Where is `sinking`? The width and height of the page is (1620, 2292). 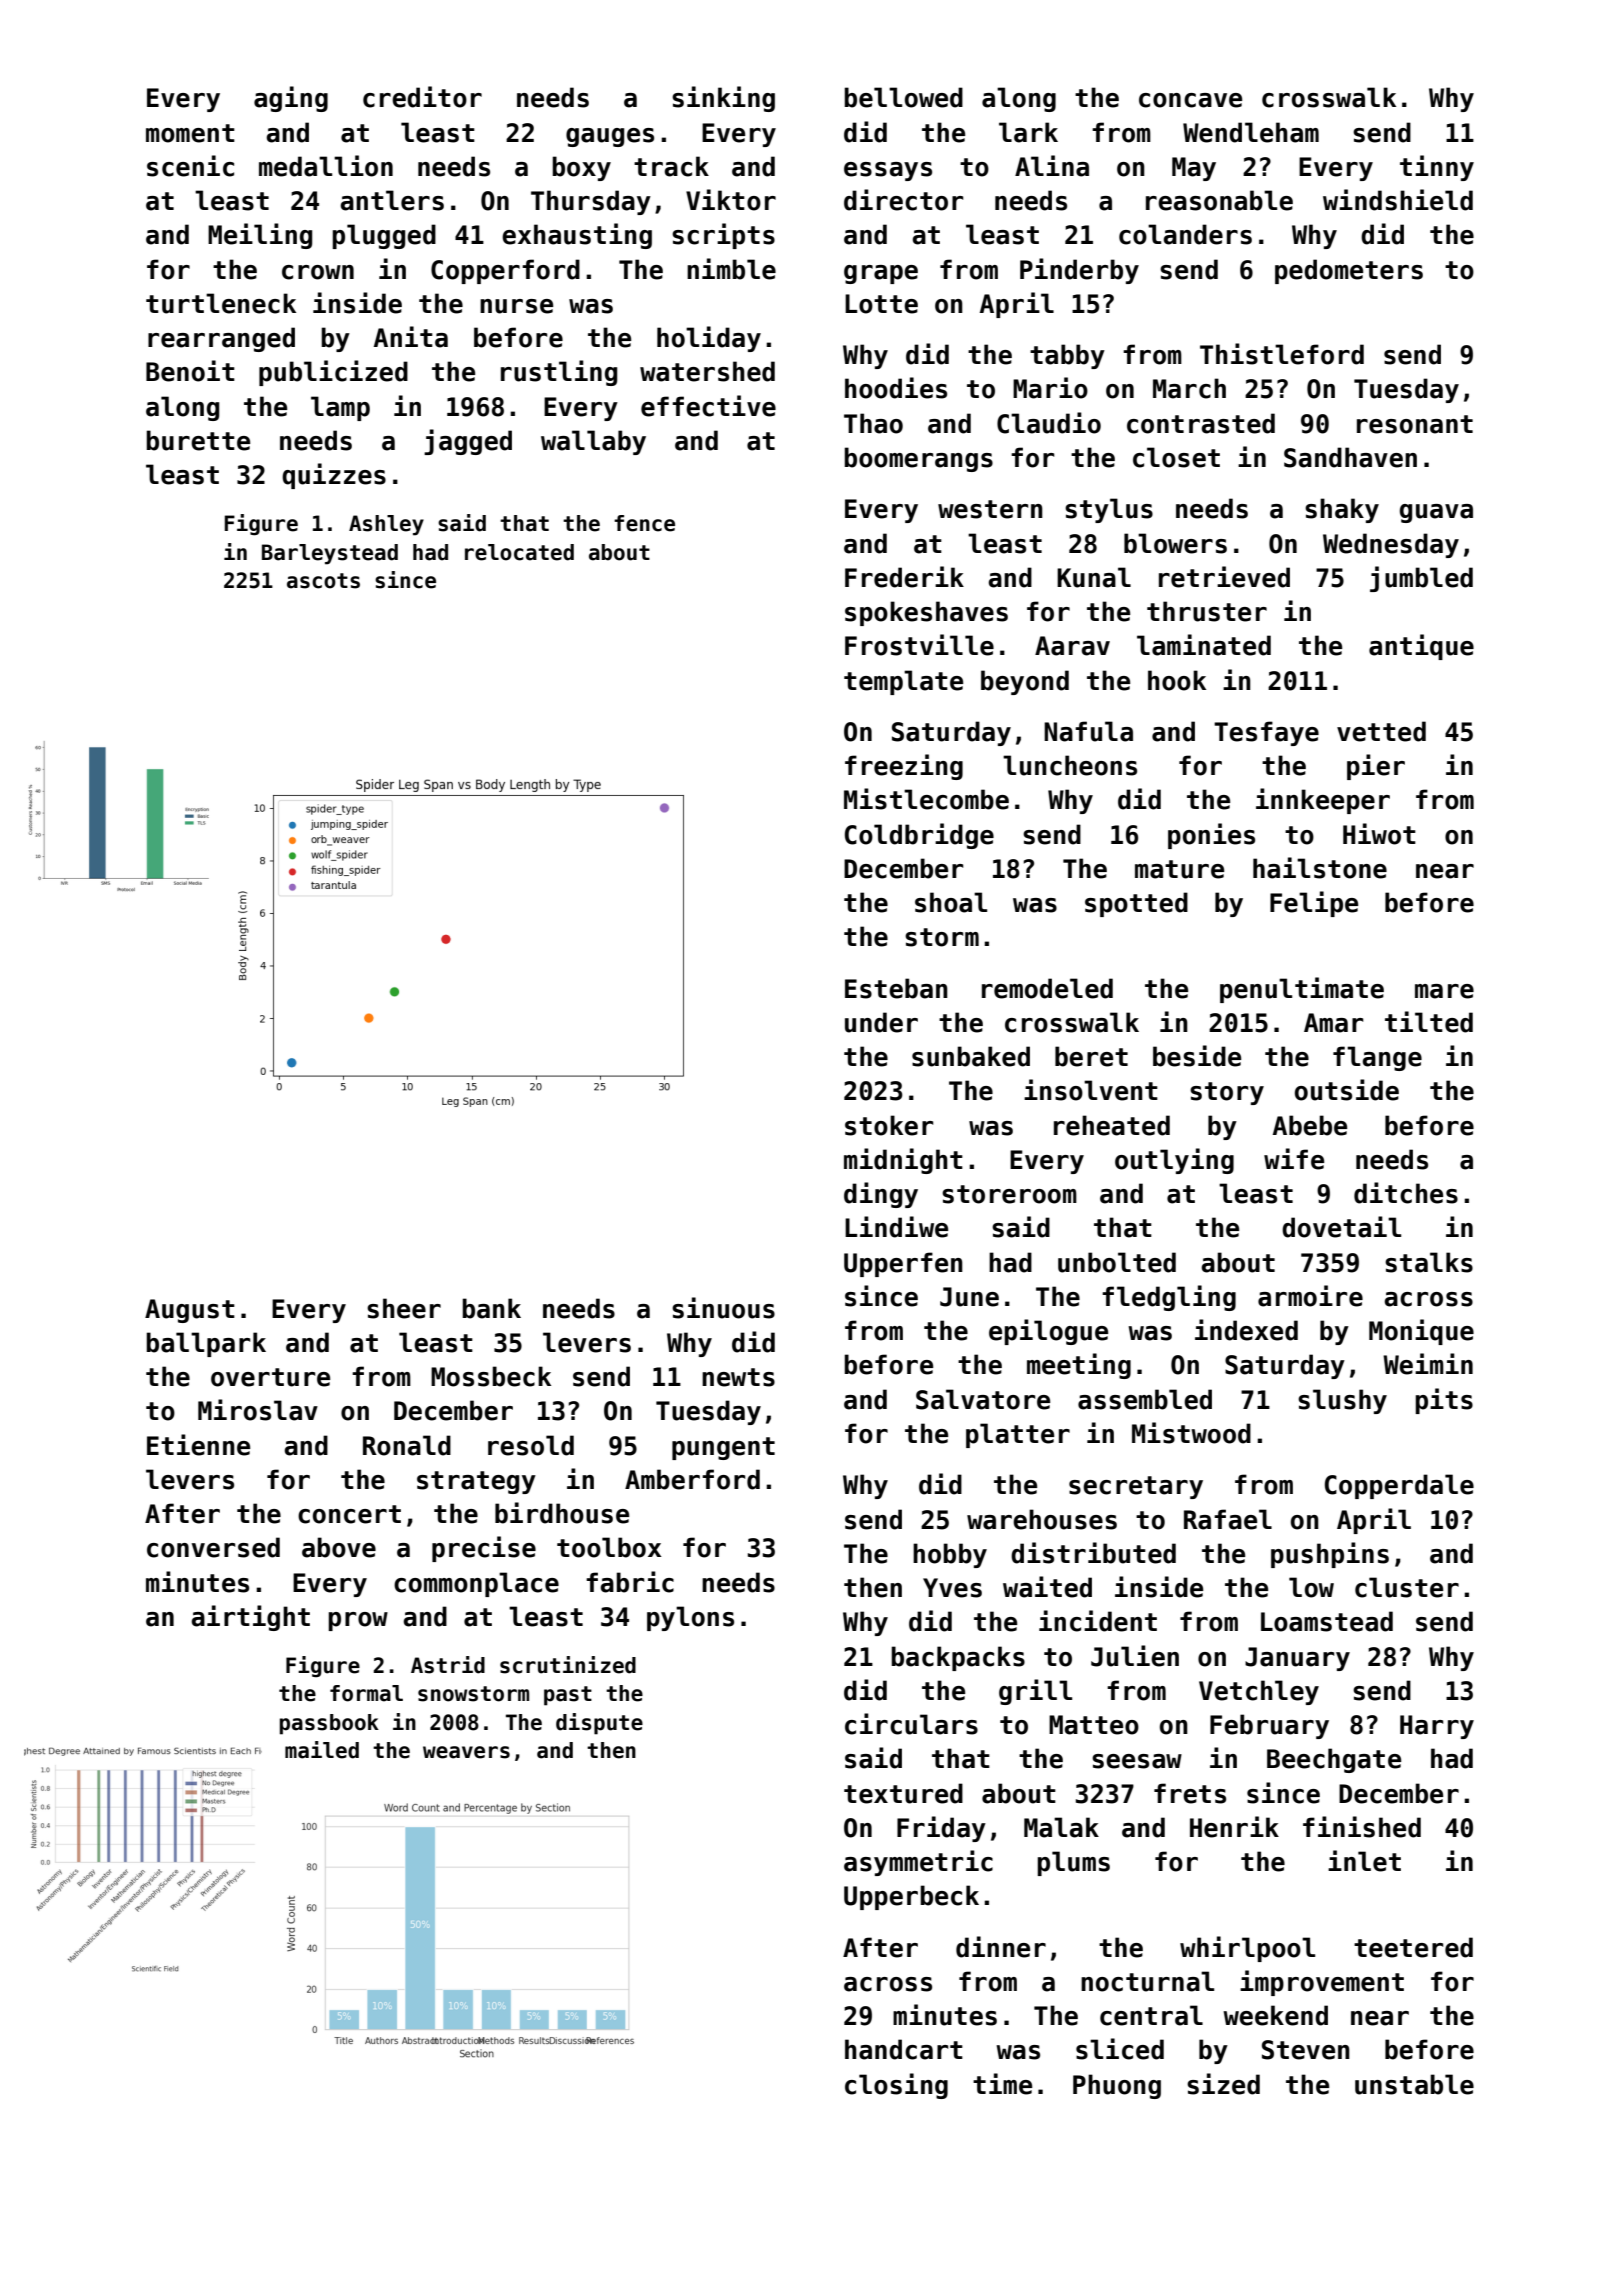
sinking is located at coordinates (723, 99).
